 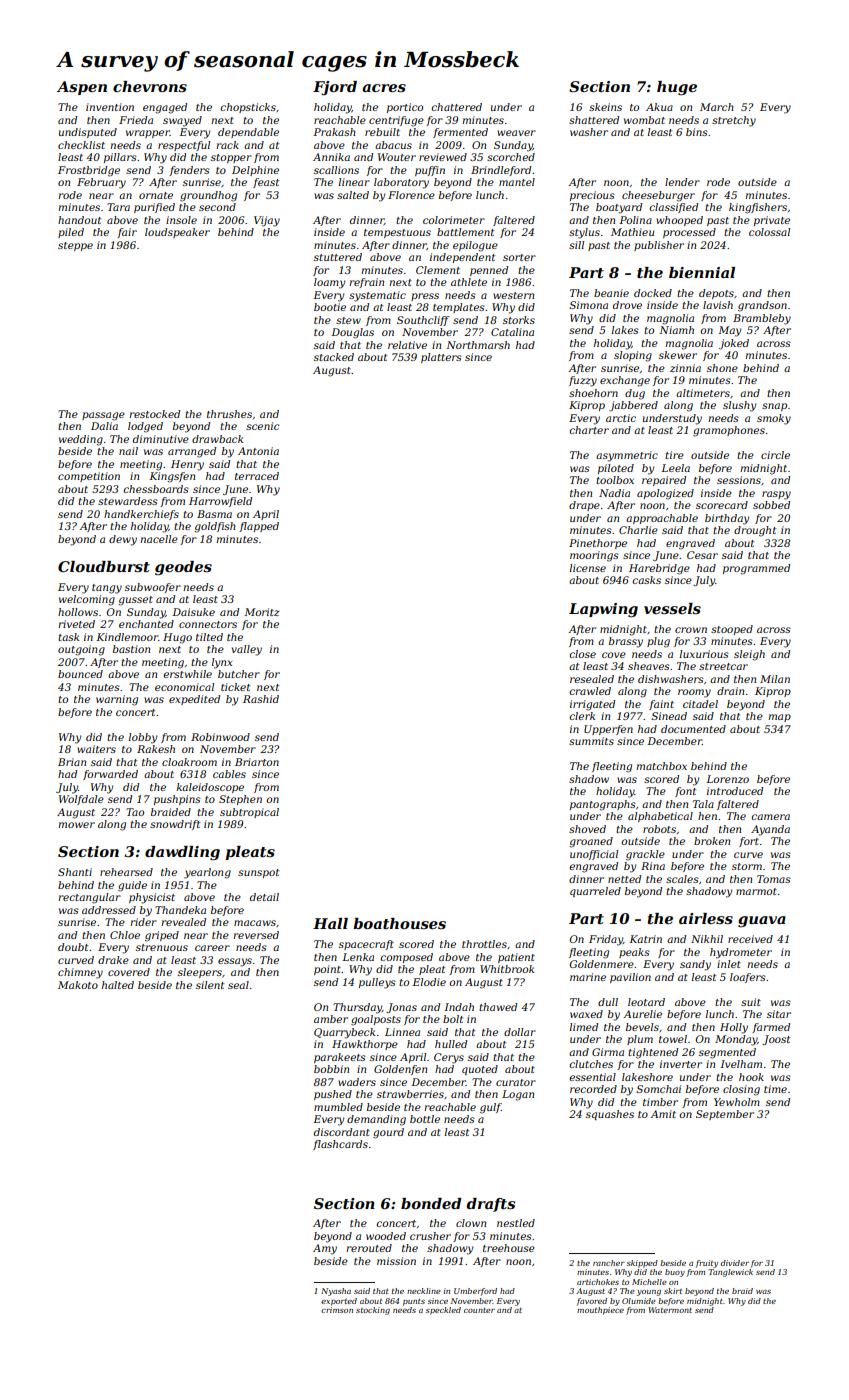 I want to click on Umberford, so click(x=475, y=1292).
